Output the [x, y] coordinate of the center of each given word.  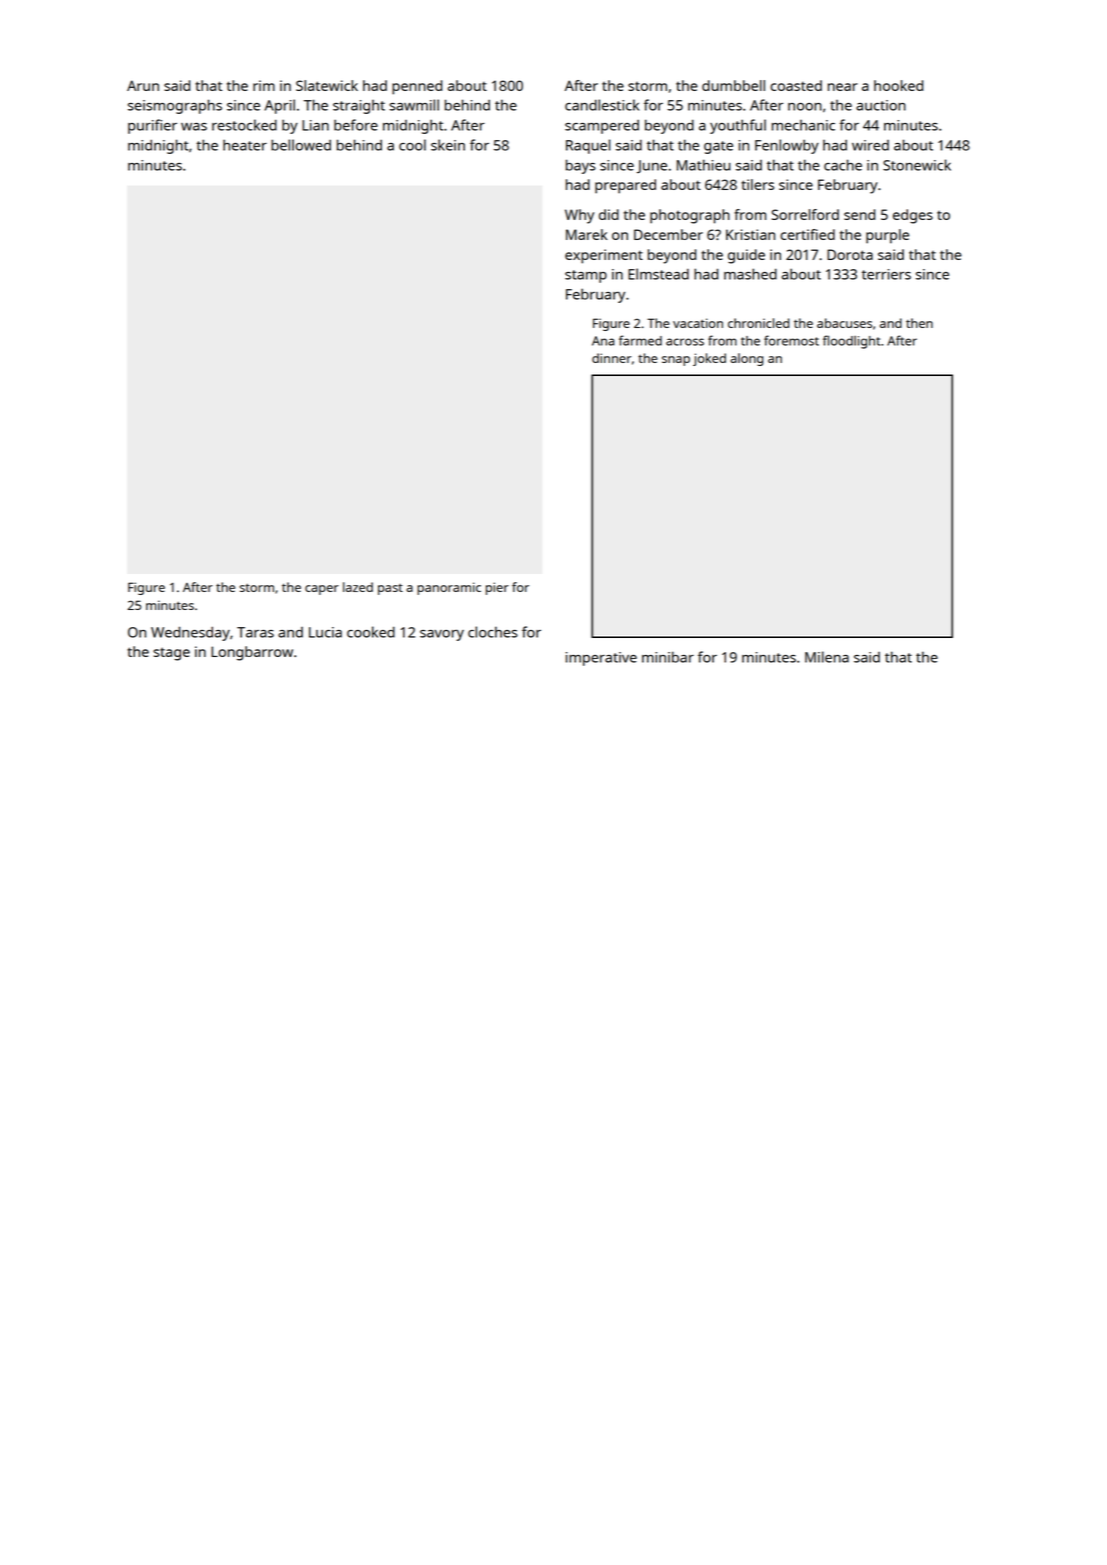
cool [412, 145]
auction [881, 105]
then [919, 323]
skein [448, 145]
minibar [668, 657]
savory [442, 635]
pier [497, 588]
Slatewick [327, 85]
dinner [611, 358]
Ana [603, 341]
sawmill [414, 105]
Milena [827, 657]
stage [171, 654]
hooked [898, 85]
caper [322, 590]
